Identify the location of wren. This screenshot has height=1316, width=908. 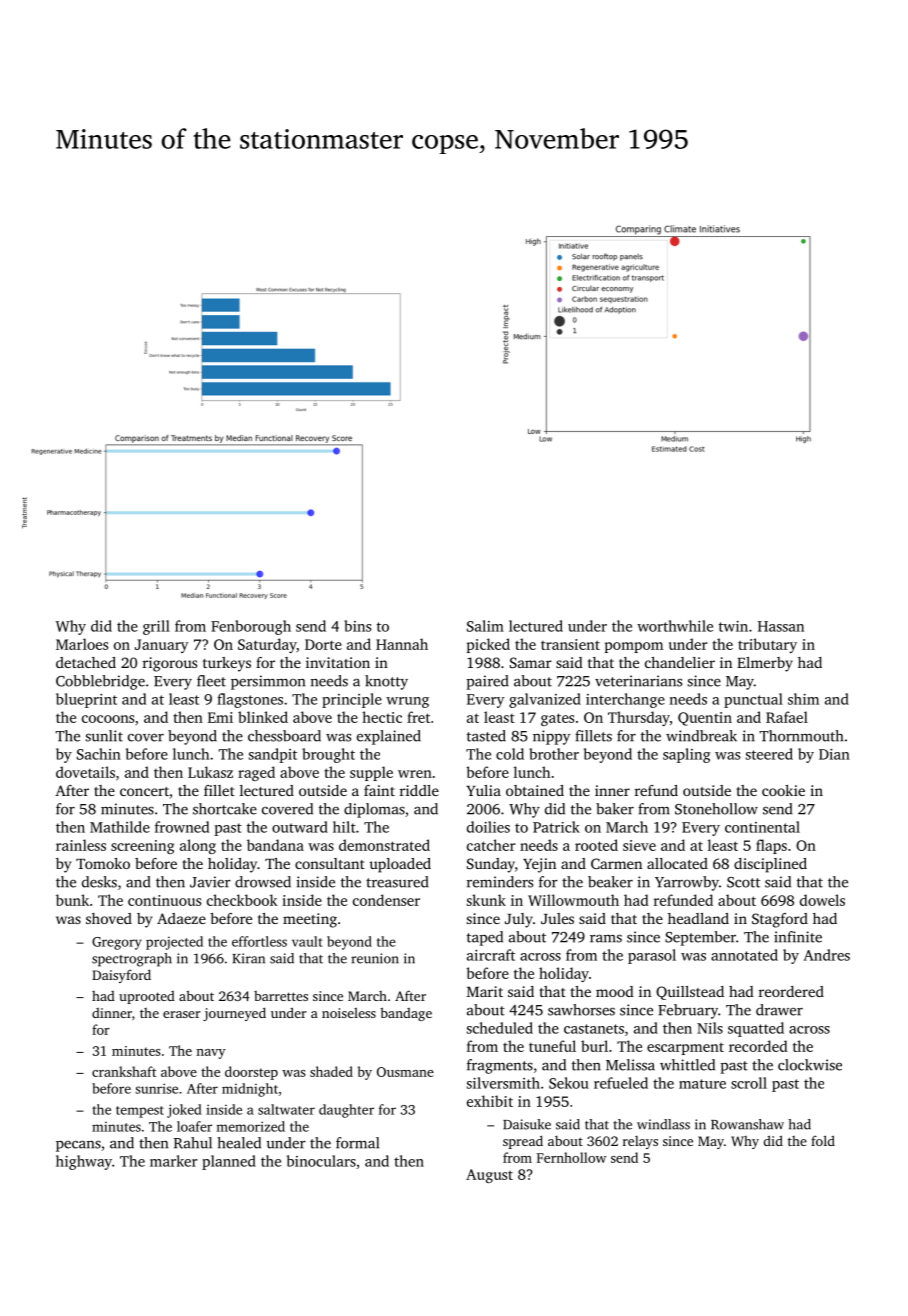
(415, 774).
